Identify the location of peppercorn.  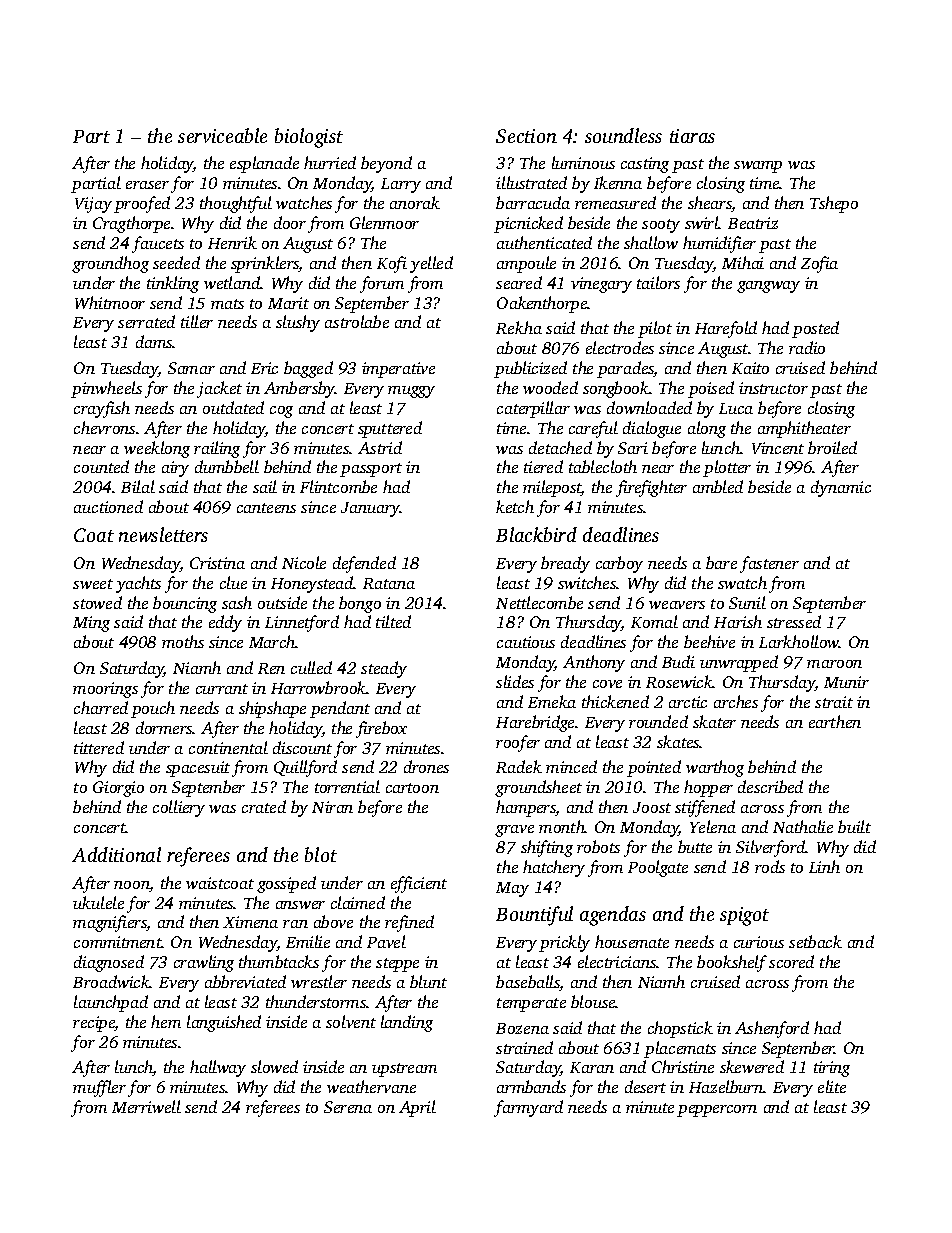
(717, 1111).
